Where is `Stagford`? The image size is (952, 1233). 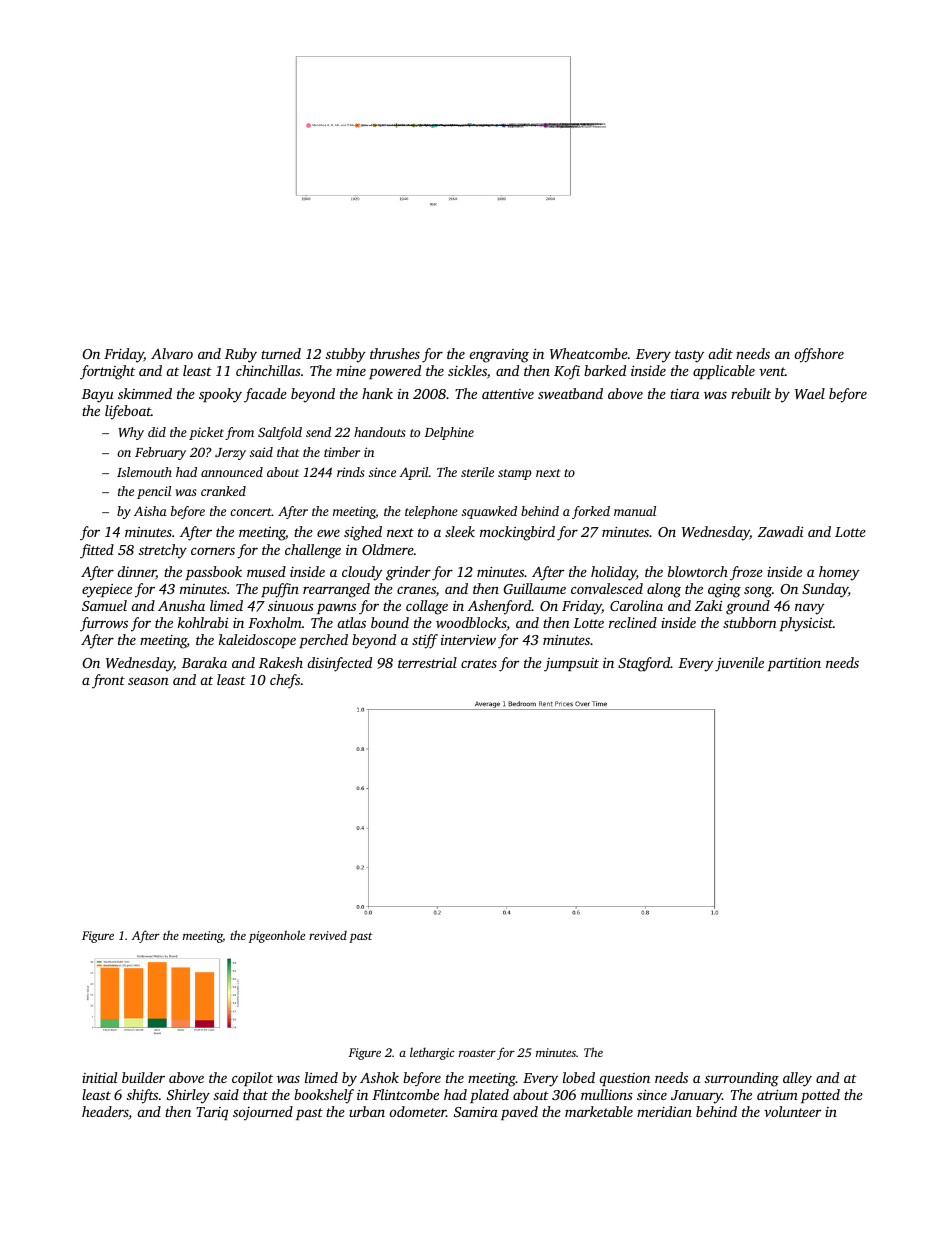
Stagford is located at coordinates (644, 664).
